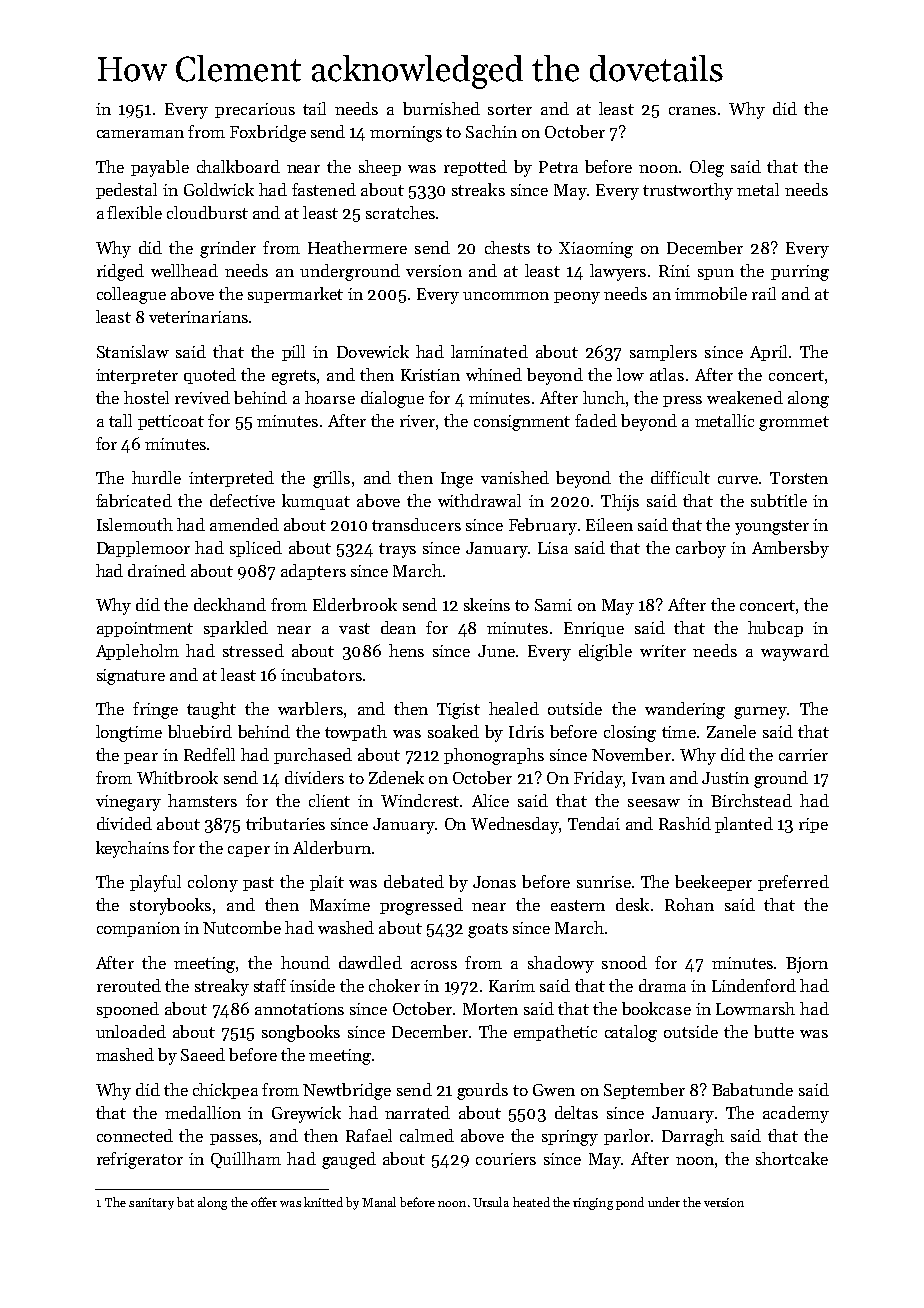 This screenshot has height=1308, width=924. What do you see at coordinates (487, 604) in the screenshot?
I see `skeins` at bounding box center [487, 604].
